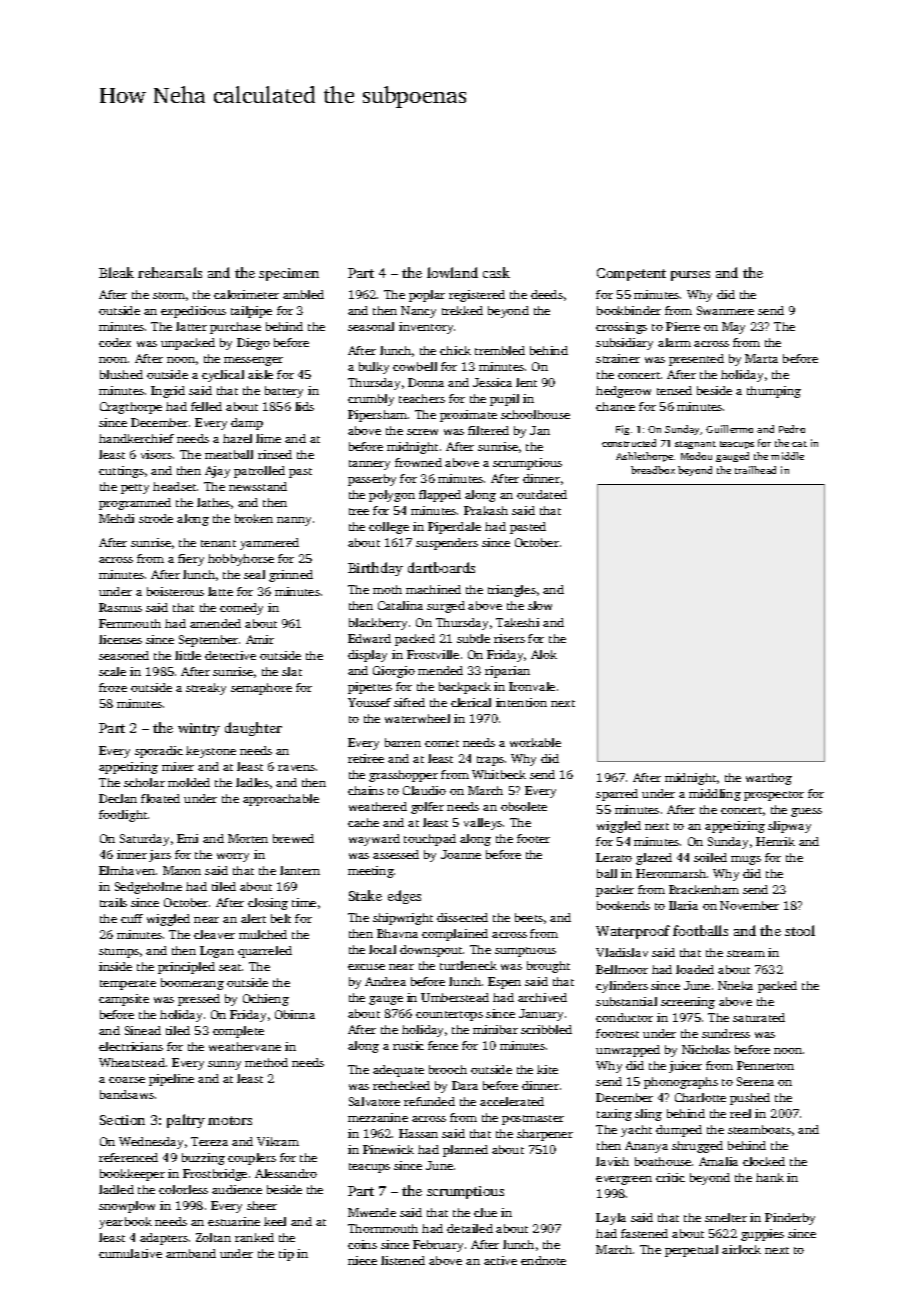  I want to click on codex, so click(115, 342).
